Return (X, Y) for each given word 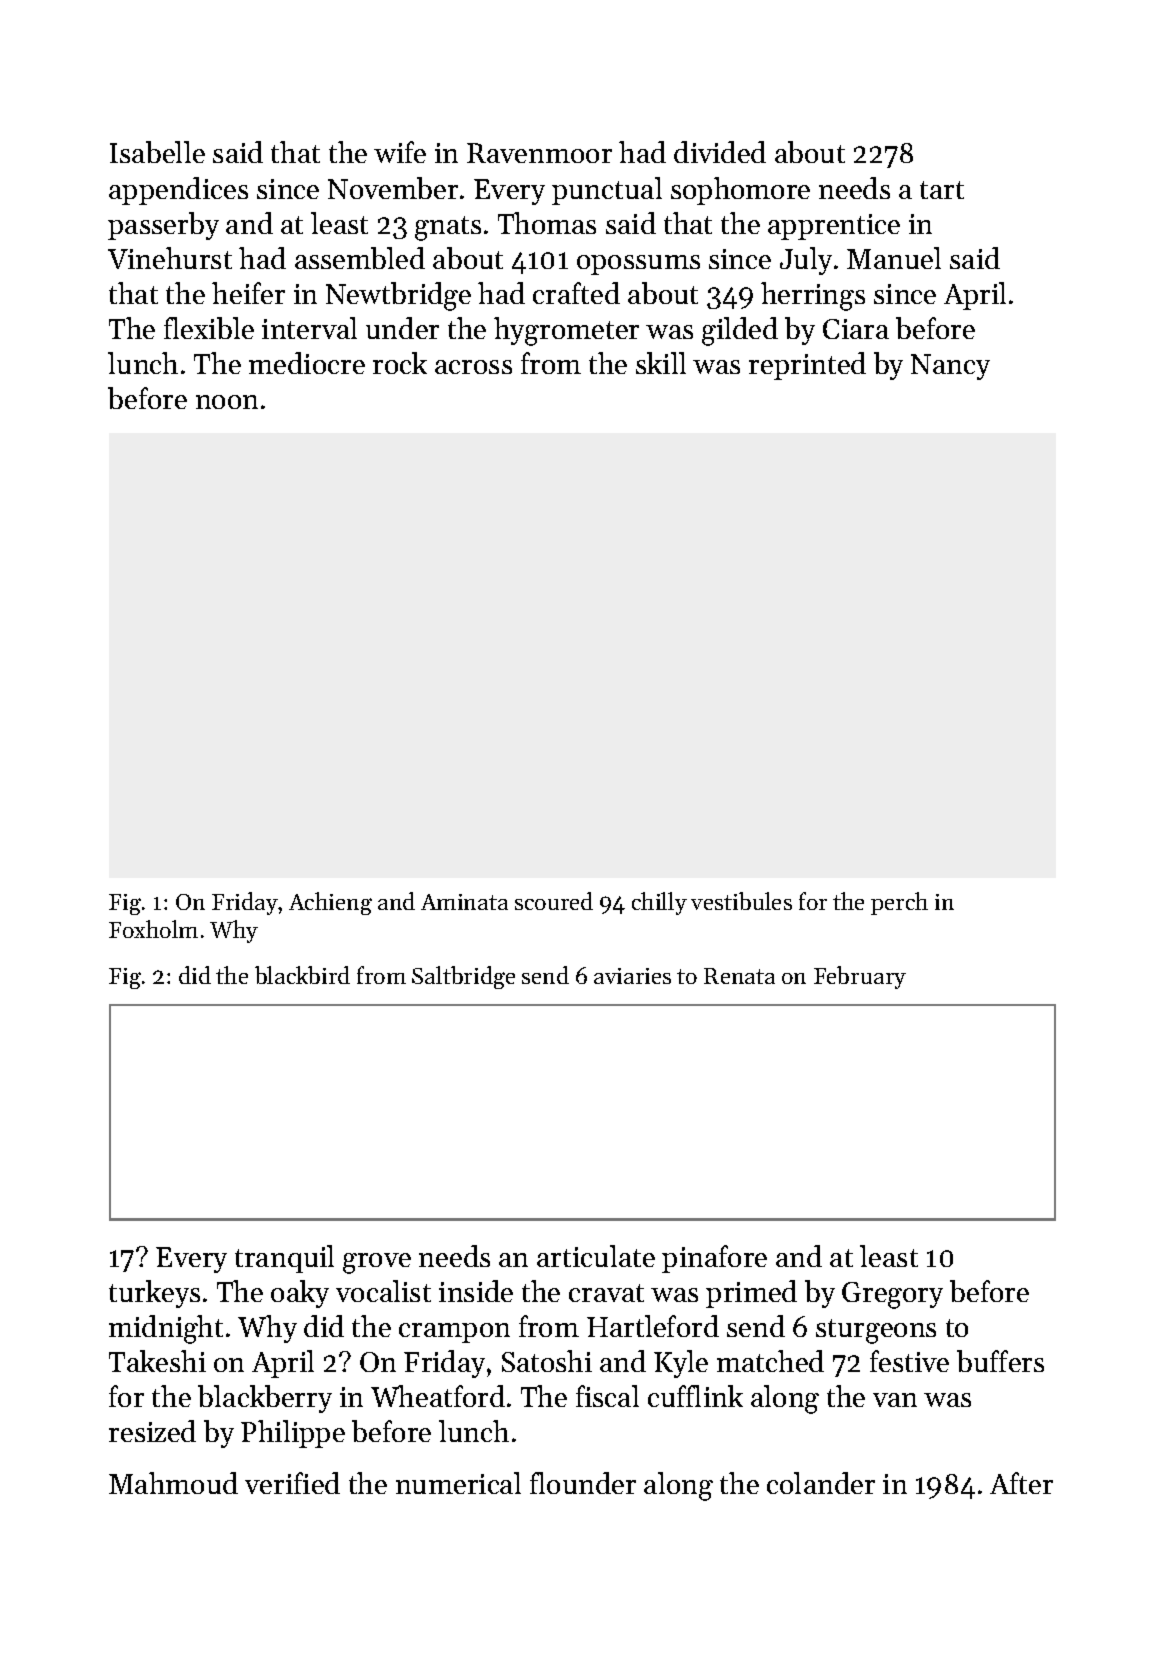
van (895, 1400)
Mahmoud (173, 1483)
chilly (659, 903)
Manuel (894, 258)
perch (899, 903)
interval (309, 328)
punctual (607, 191)
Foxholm (153, 929)
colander (821, 1483)
